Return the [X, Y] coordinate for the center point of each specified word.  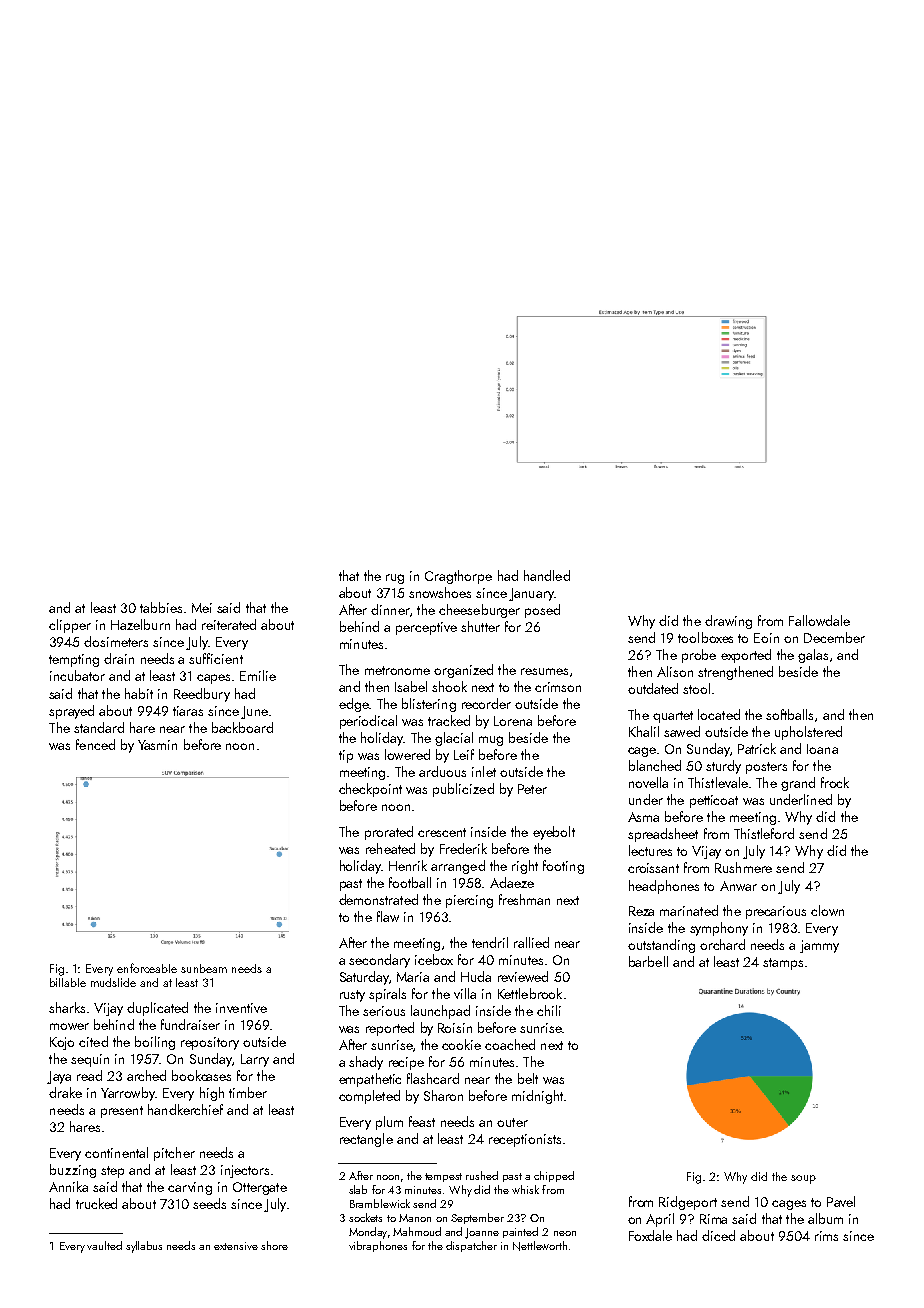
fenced [95, 744]
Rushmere [743, 867]
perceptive [426, 628]
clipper [70, 626]
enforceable [147, 968]
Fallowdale [819, 620]
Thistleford [764, 833]
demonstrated [378, 899]
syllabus [144, 1247]
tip [346, 756]
